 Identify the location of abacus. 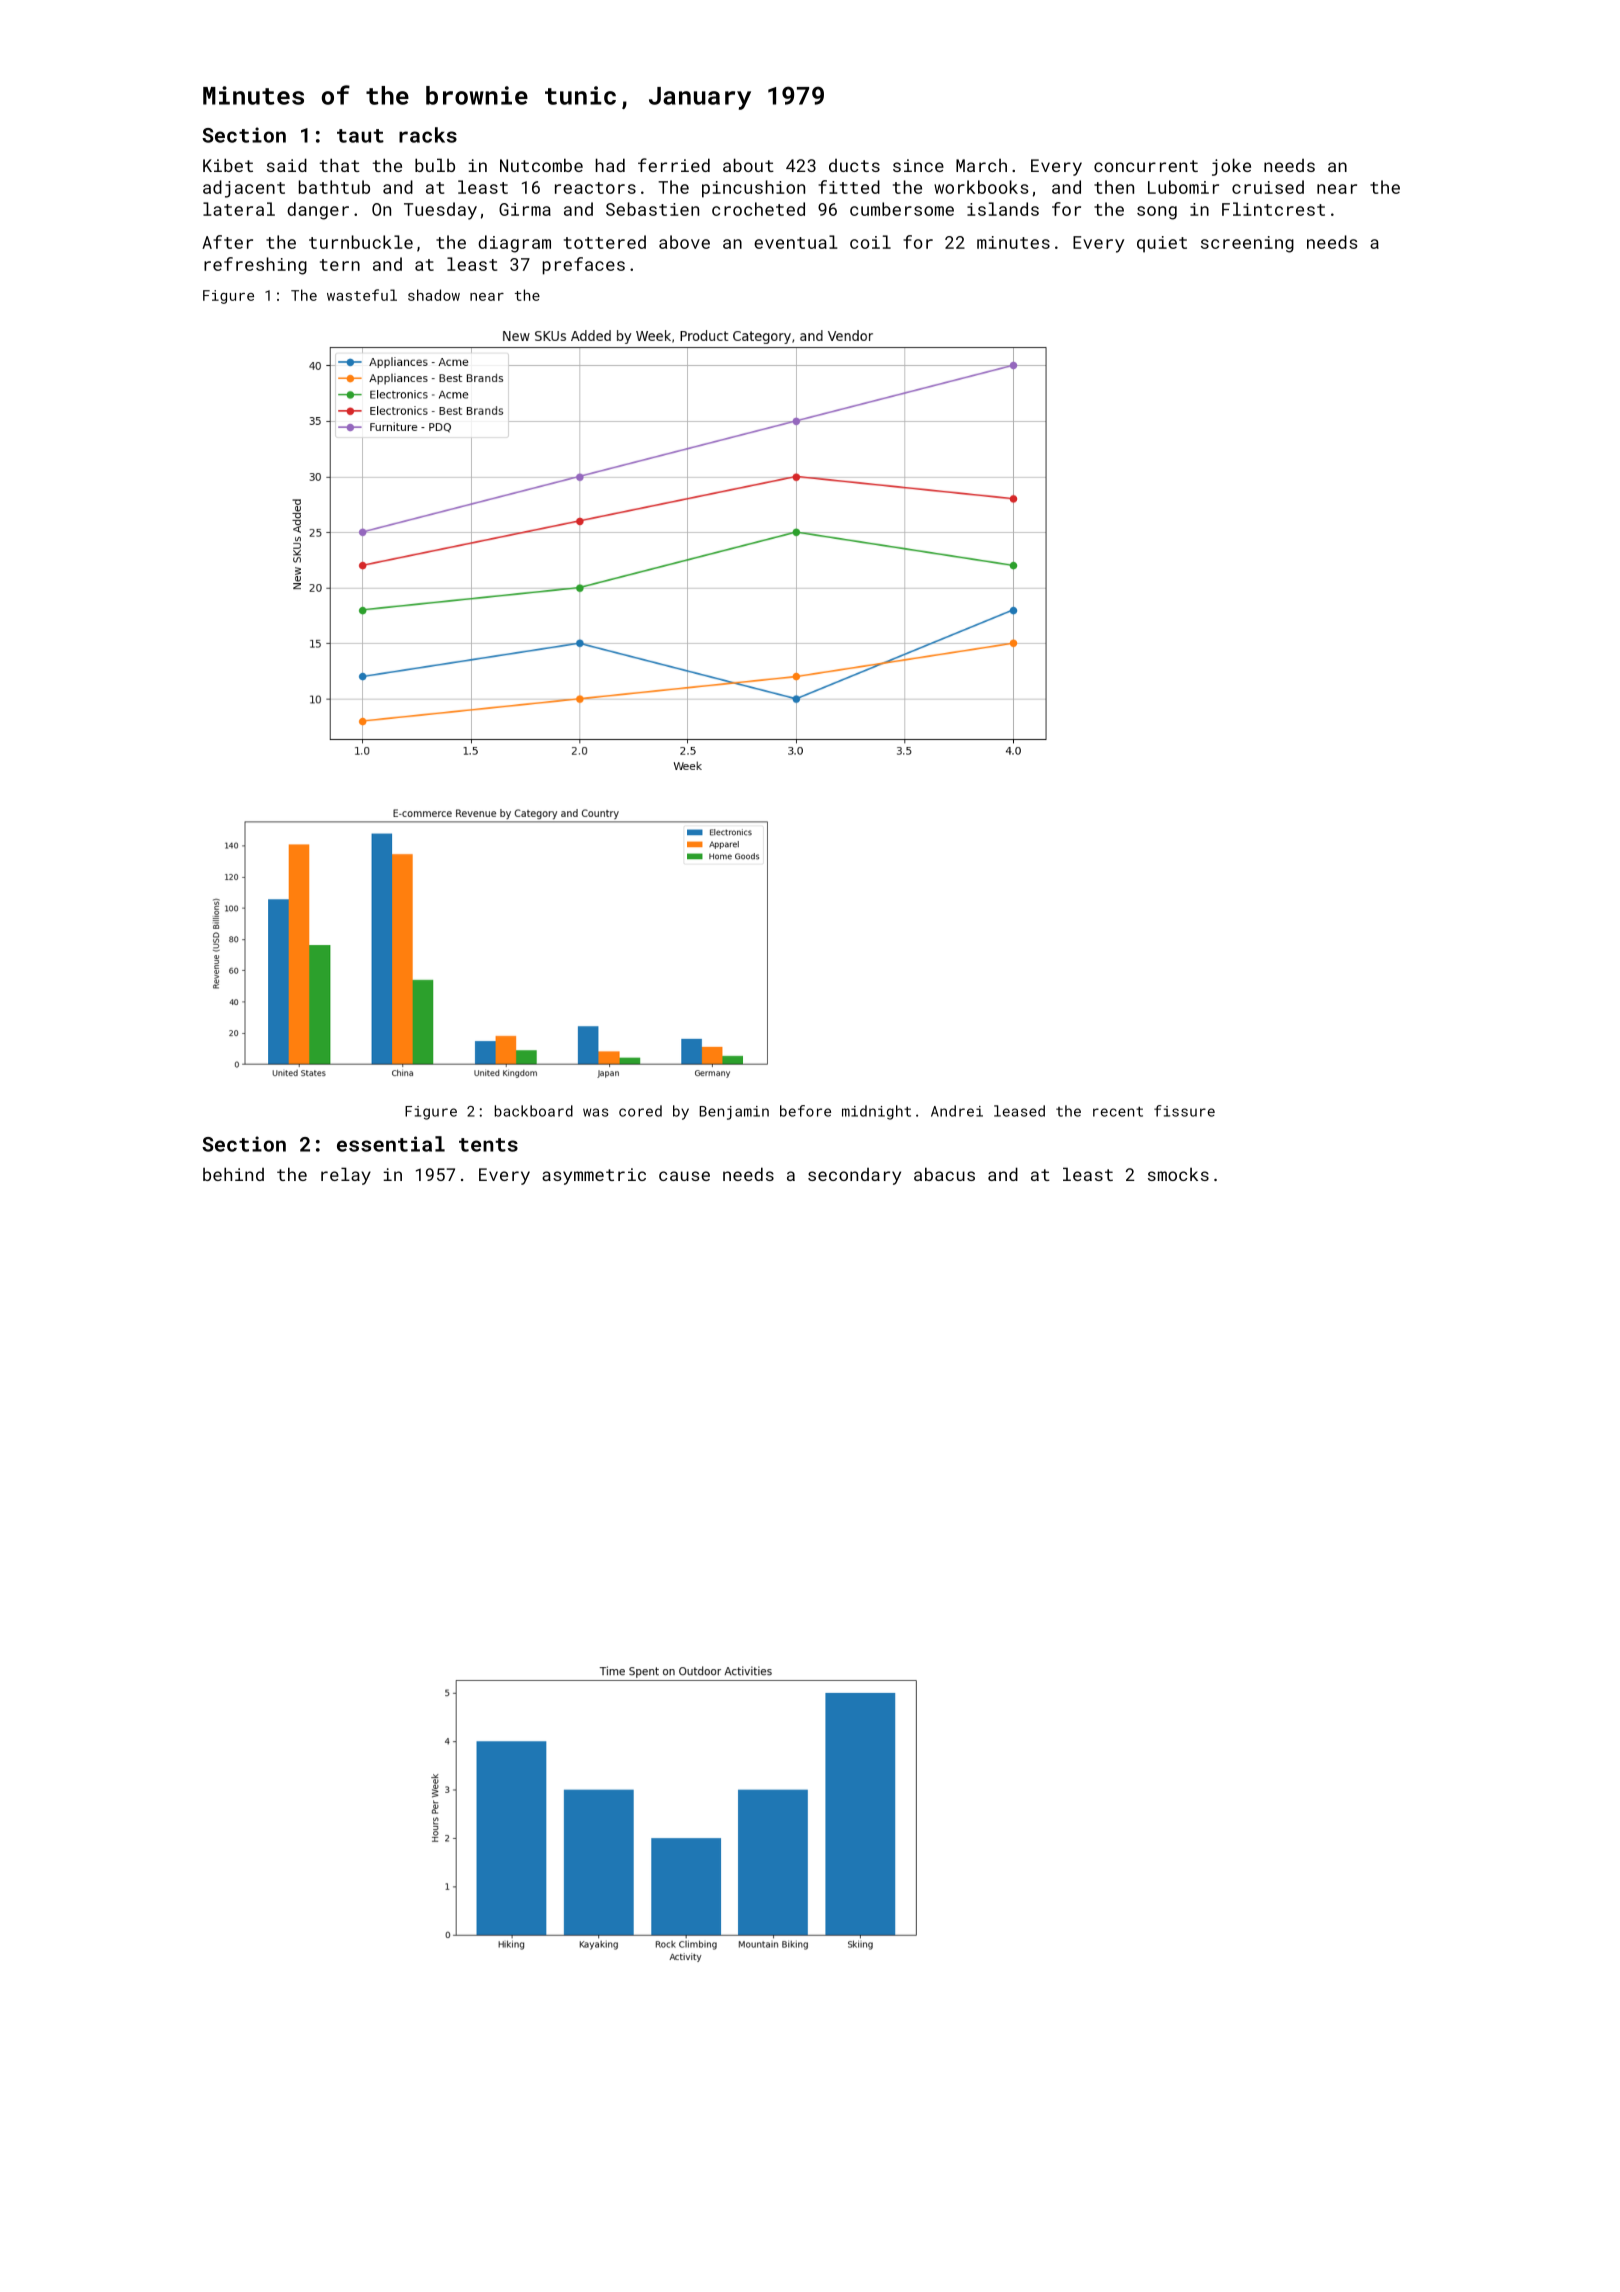
(944, 1174).
